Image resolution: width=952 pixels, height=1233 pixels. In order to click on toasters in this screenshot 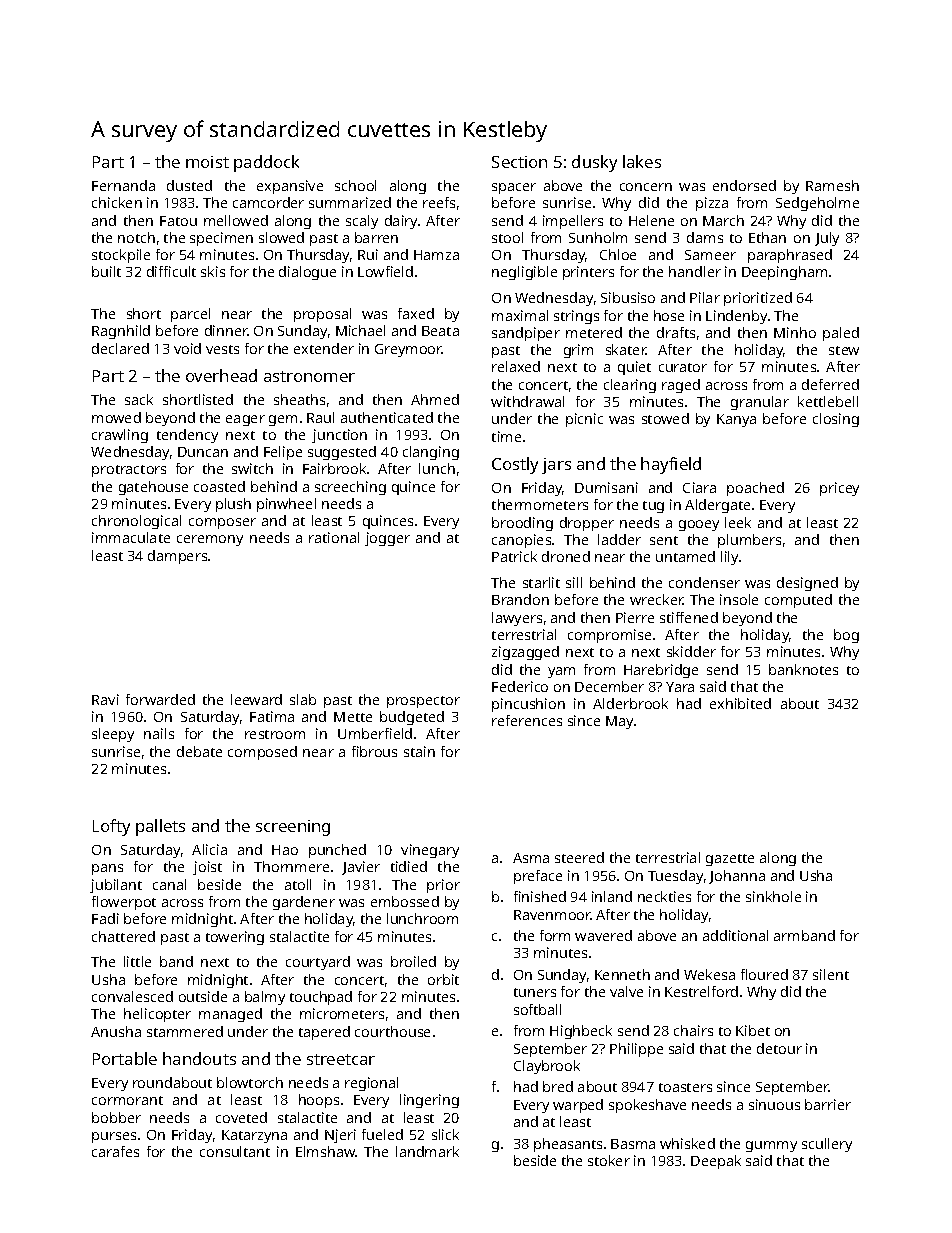, I will do `click(685, 1087)`.
